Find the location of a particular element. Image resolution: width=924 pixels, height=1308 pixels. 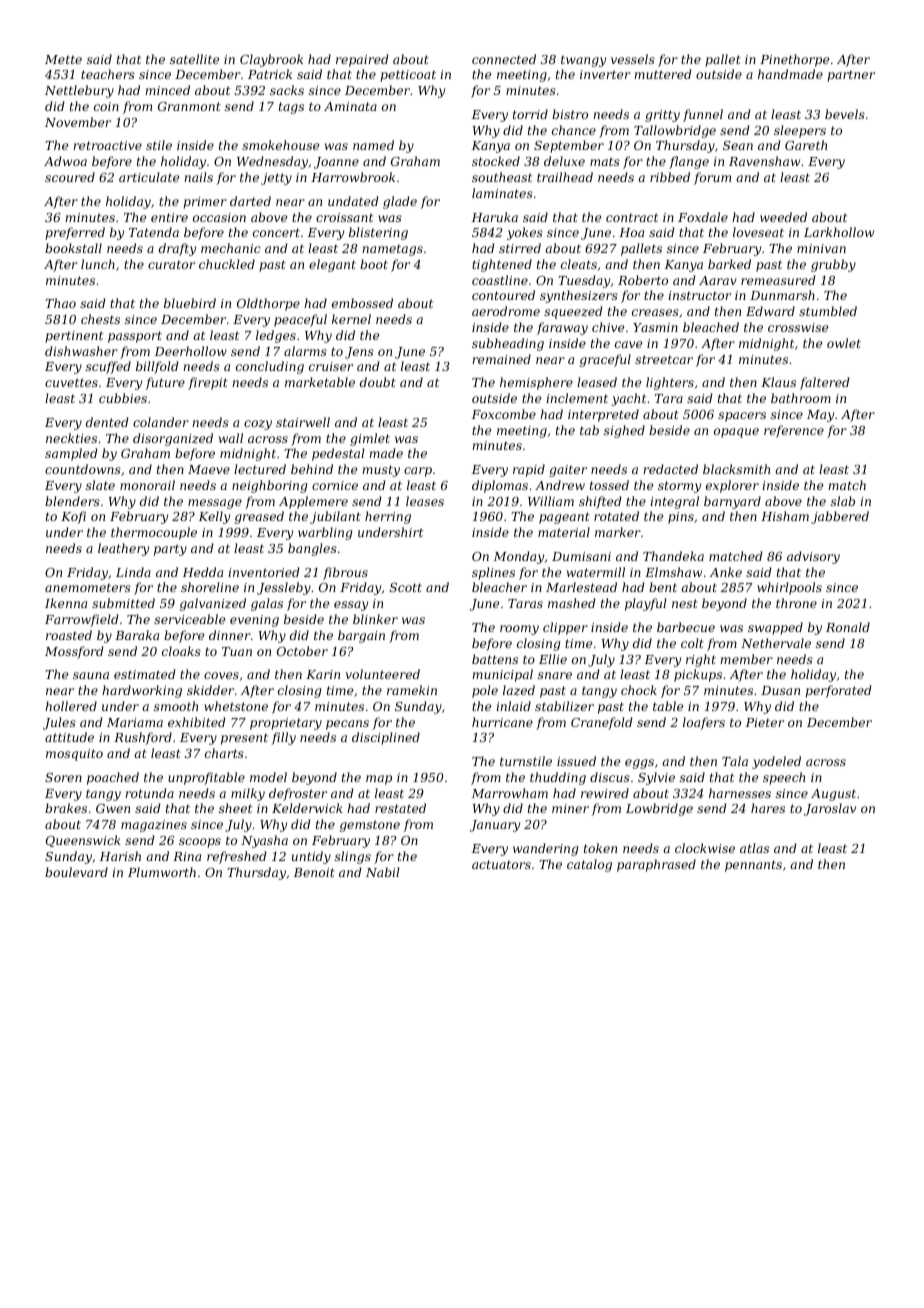

preferred is located at coordinates (75, 233).
